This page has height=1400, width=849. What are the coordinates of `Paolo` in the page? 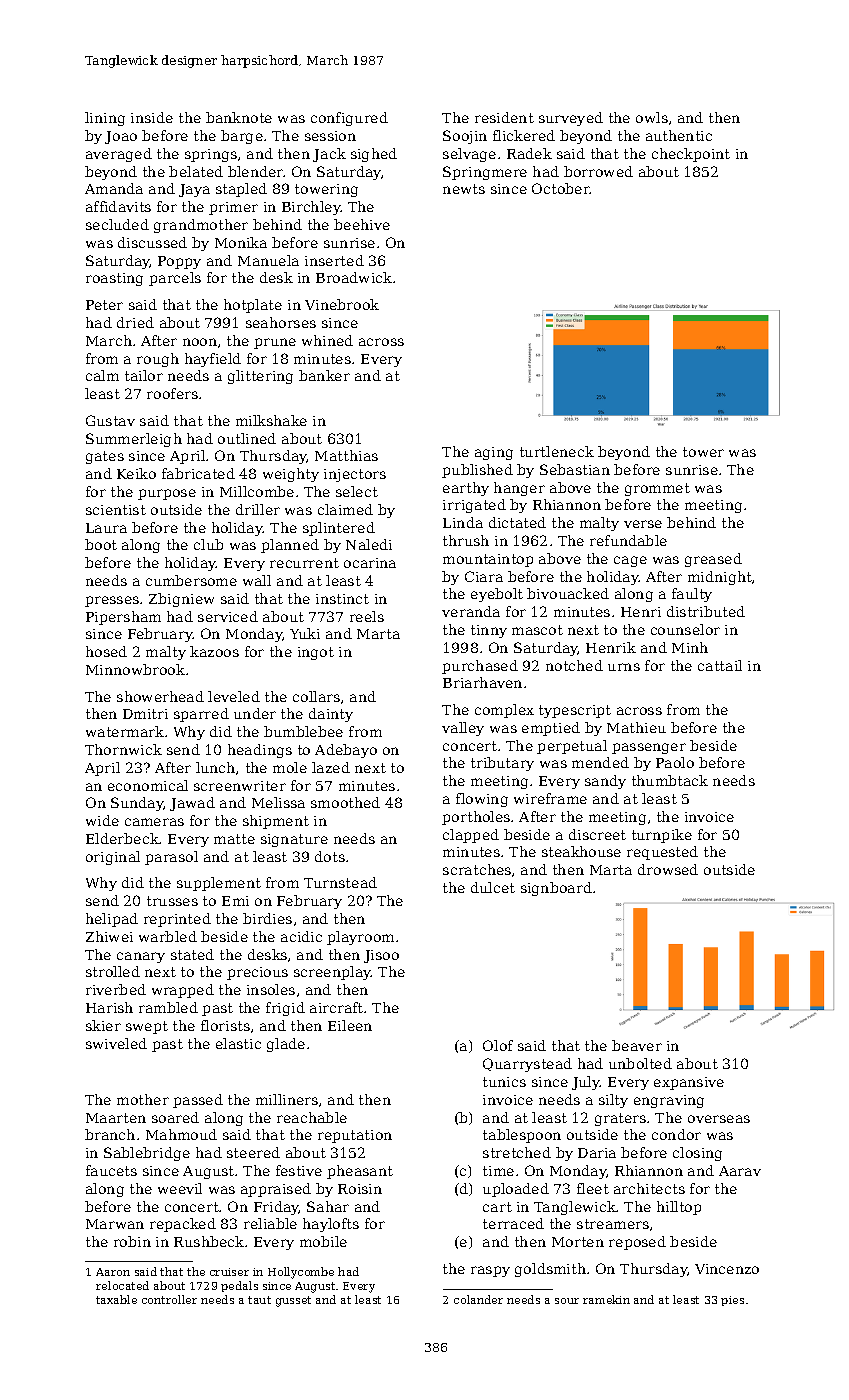 It's located at (675, 762).
